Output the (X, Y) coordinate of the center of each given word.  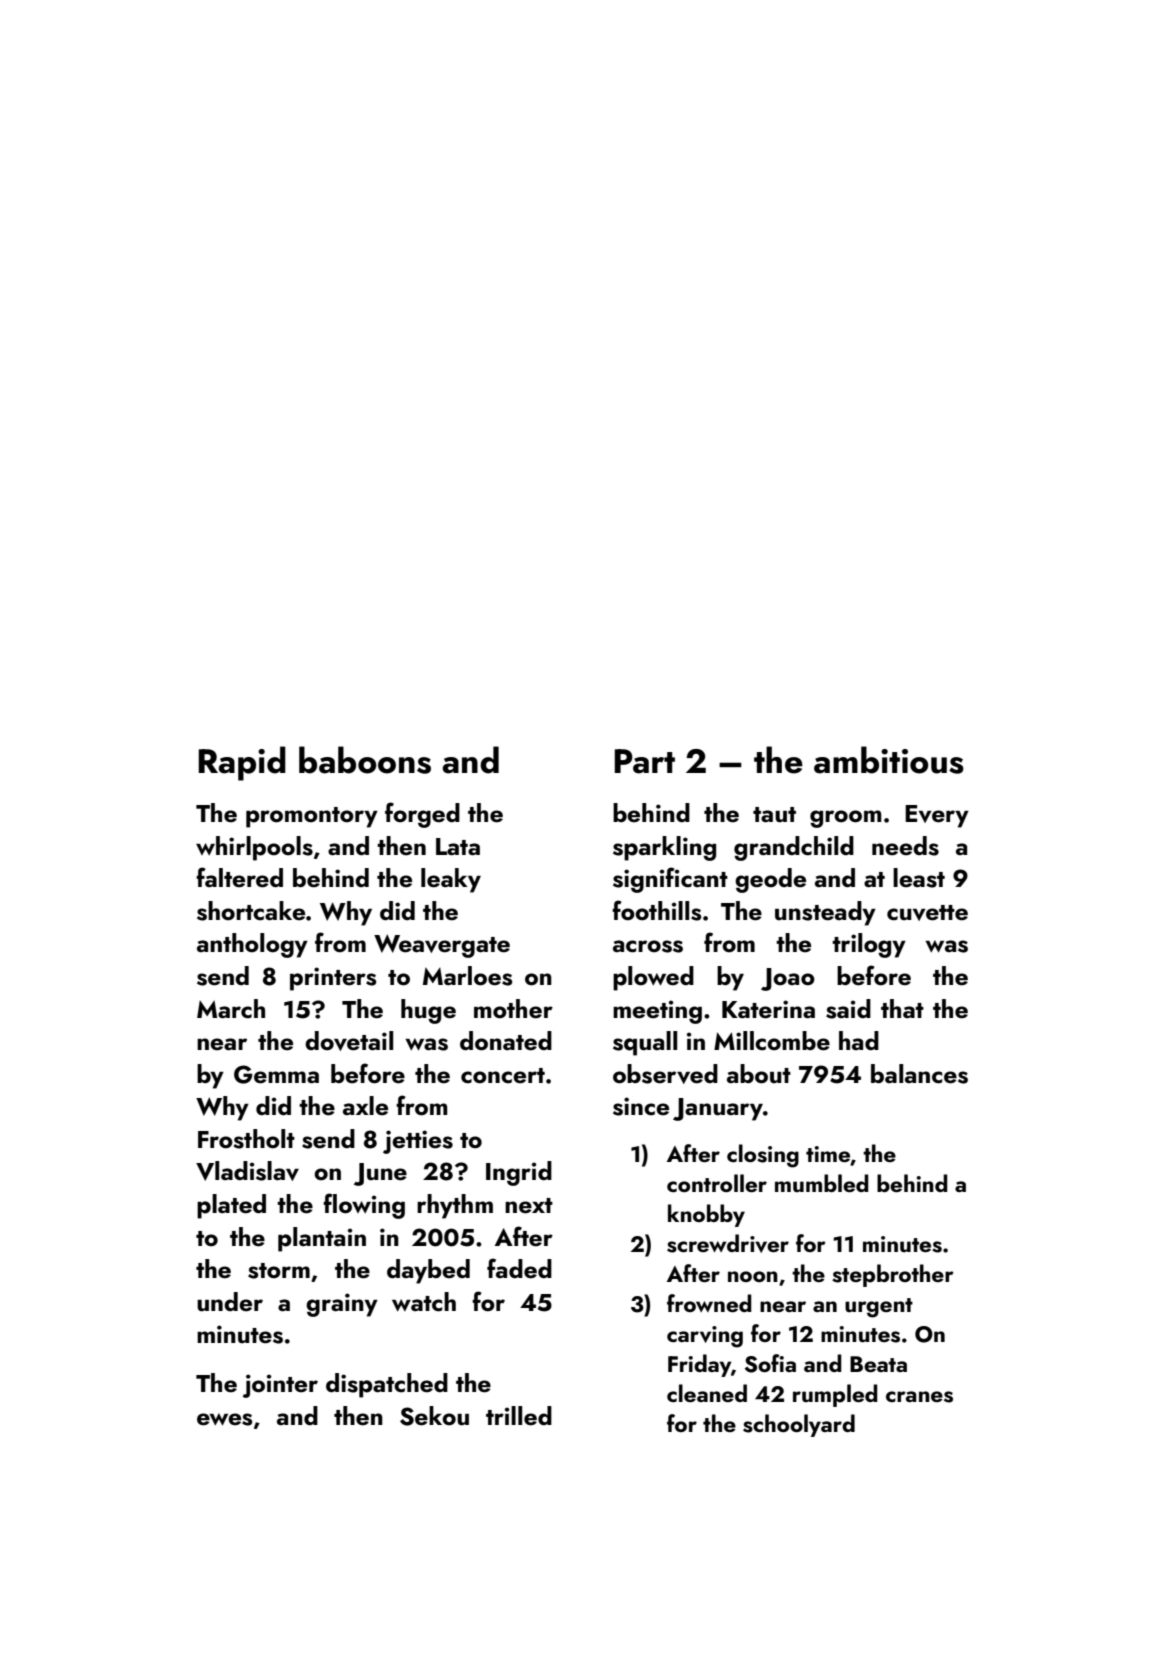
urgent (879, 1308)
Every (937, 816)
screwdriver (728, 1243)
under (230, 1302)
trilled (519, 1416)
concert (503, 1076)
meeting (657, 1012)
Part (644, 761)
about (759, 1074)
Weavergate (442, 946)
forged (422, 815)
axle (365, 1106)
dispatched (387, 1385)
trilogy (869, 945)
